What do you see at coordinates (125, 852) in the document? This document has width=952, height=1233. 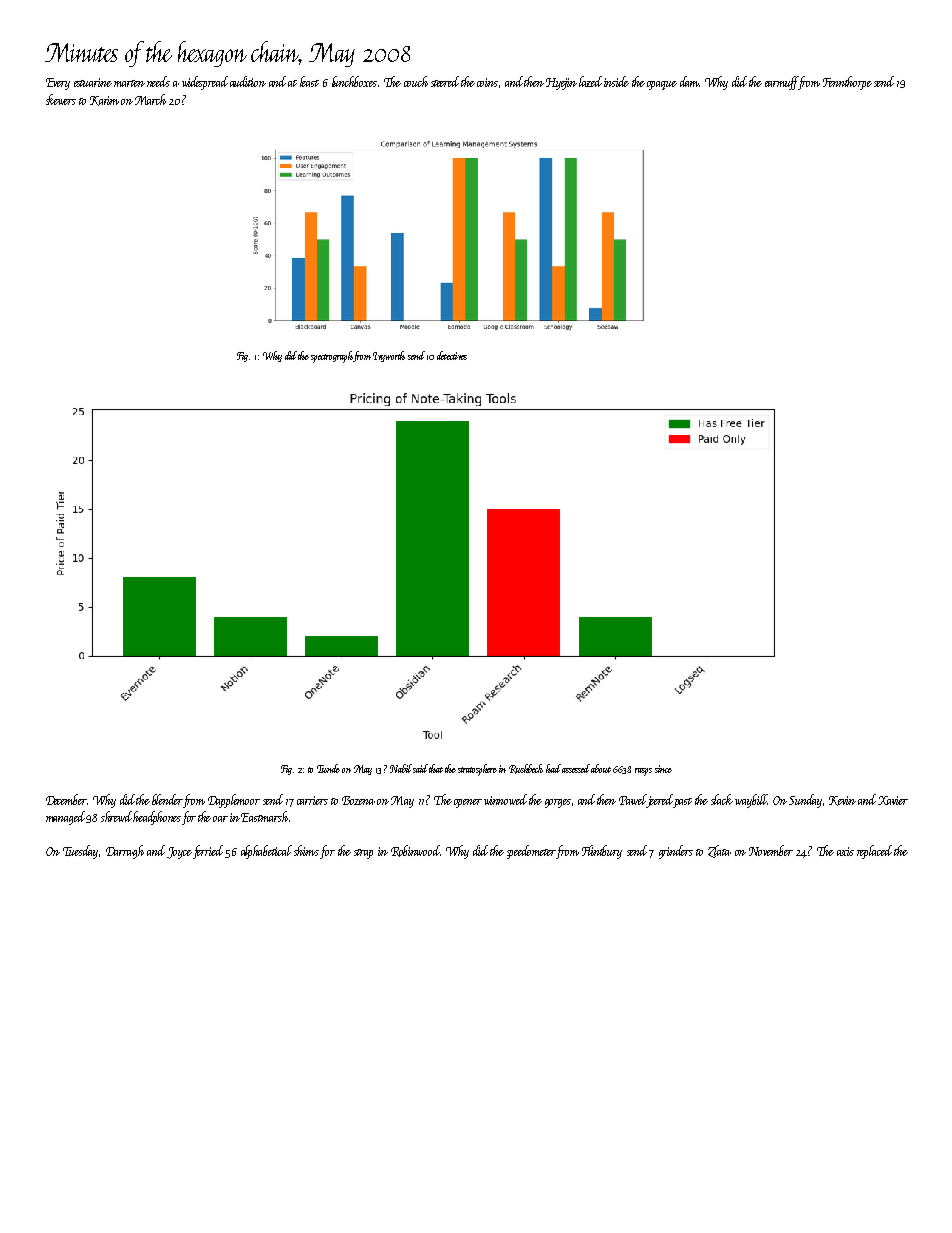 I see `Darragh` at bounding box center [125, 852].
